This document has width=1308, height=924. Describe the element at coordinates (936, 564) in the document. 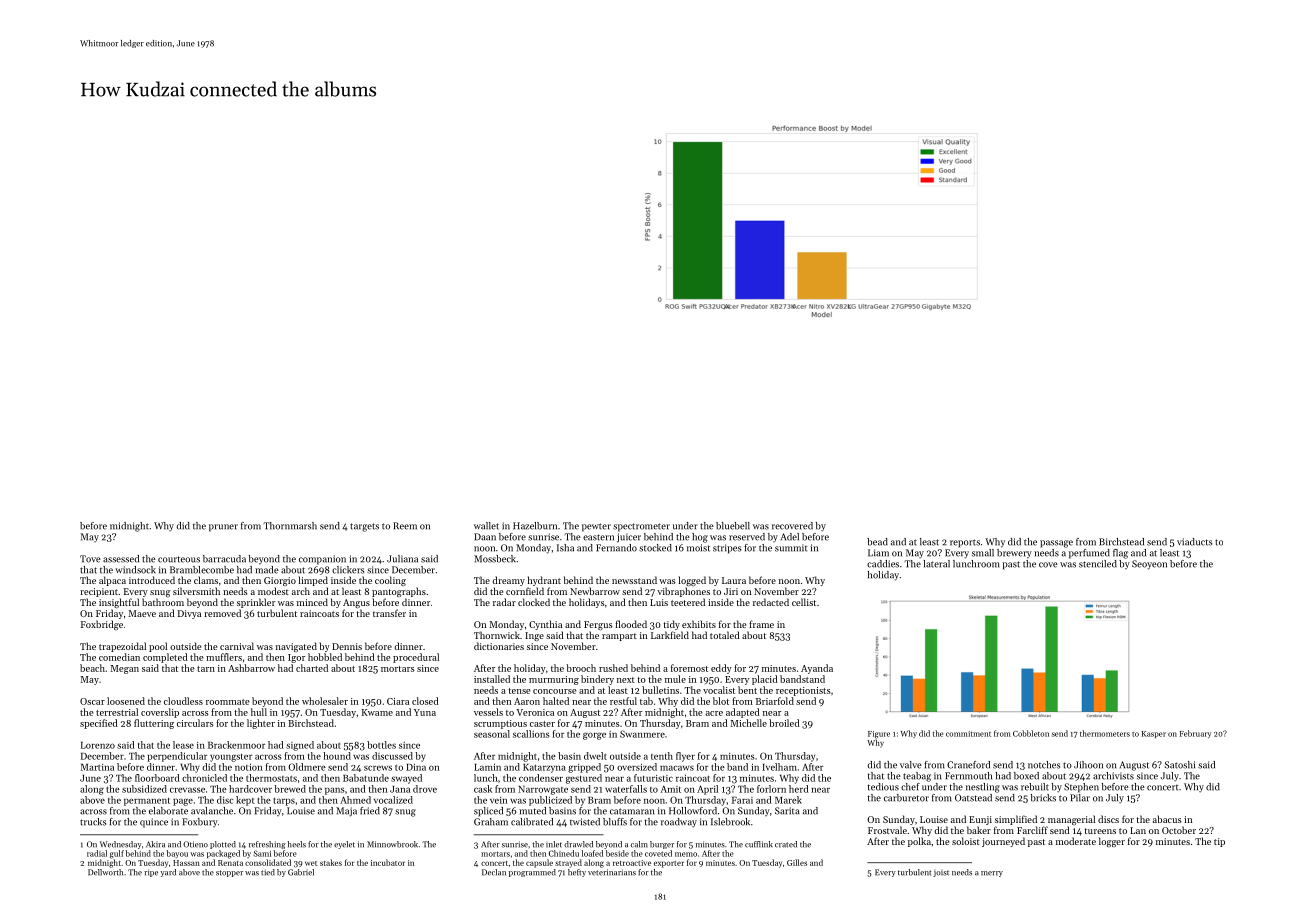

I see `lateral` at that location.
